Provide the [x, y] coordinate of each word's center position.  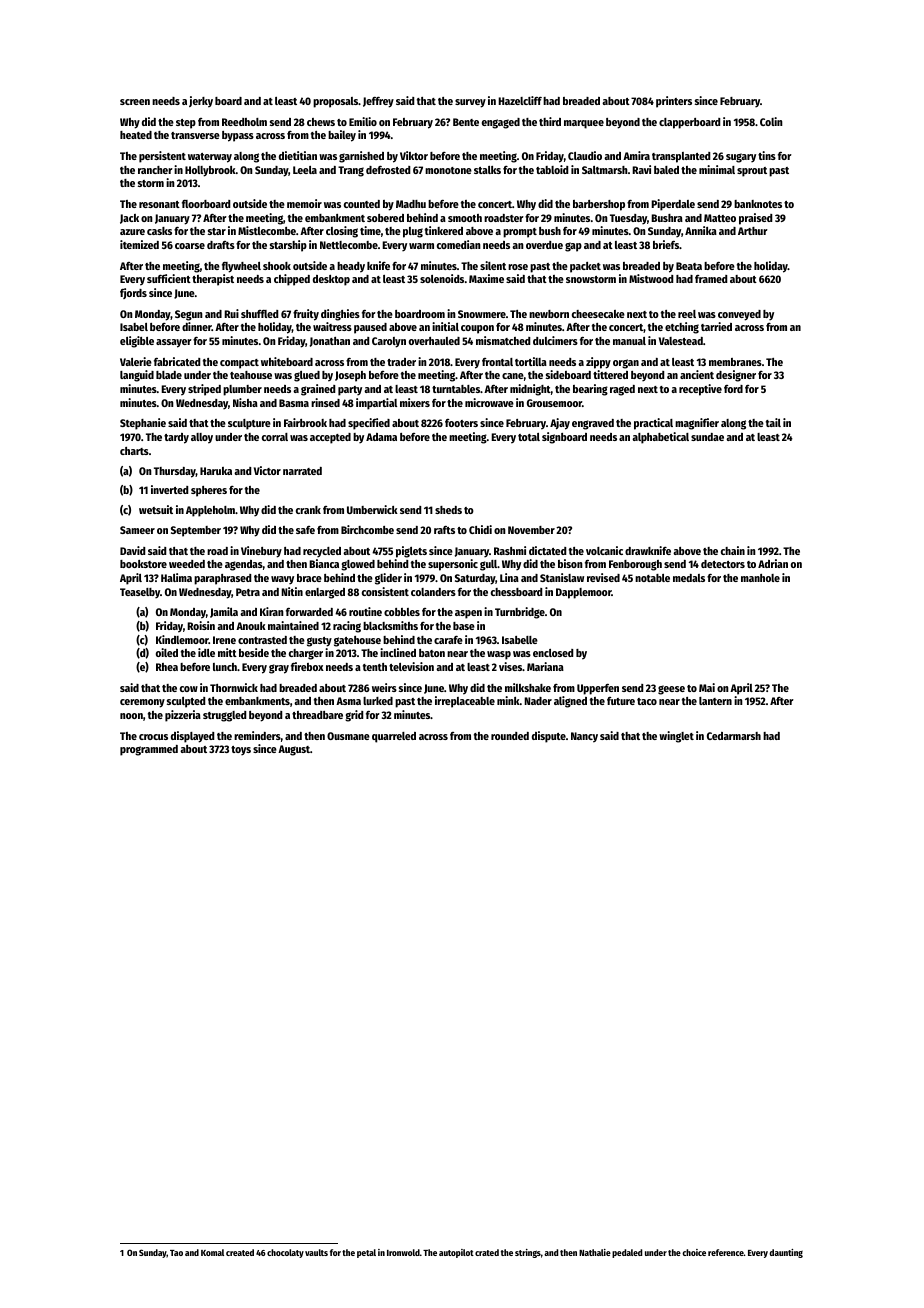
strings [528, 1253]
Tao [176, 1253]
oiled [167, 652]
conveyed [739, 315]
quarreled [394, 737]
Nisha [245, 402]
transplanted [681, 157]
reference [726, 1252]
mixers [415, 402]
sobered [385, 218]
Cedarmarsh [734, 736]
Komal [212, 1252]
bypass [238, 136]
